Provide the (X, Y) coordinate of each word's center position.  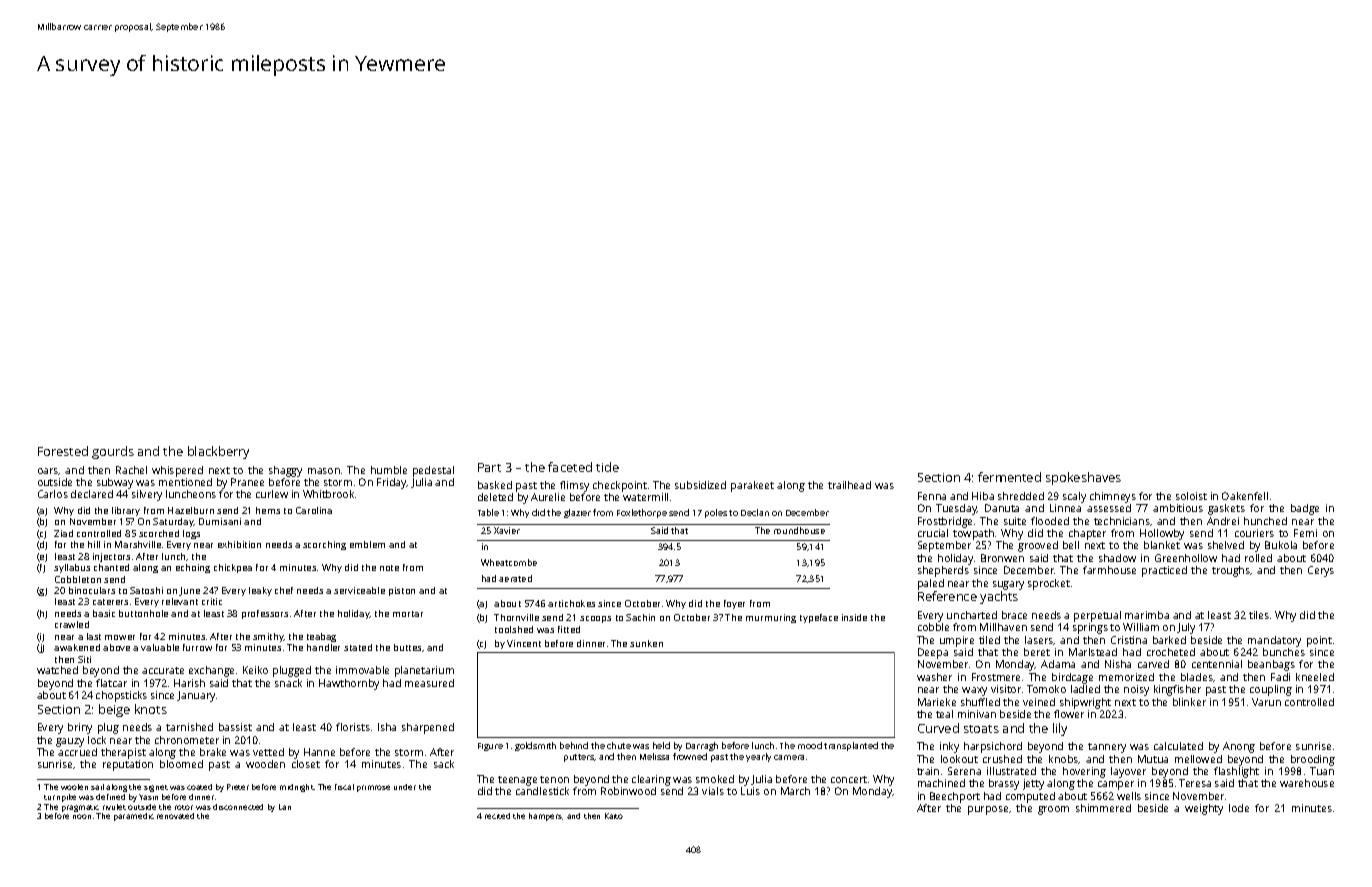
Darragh (702, 746)
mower (120, 637)
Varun (1266, 702)
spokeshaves (1083, 478)
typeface (819, 618)
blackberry (218, 452)
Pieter (238, 787)
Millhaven (1003, 627)
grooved (1038, 546)
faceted (570, 467)
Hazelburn (191, 510)
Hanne (319, 752)
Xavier (507, 530)
